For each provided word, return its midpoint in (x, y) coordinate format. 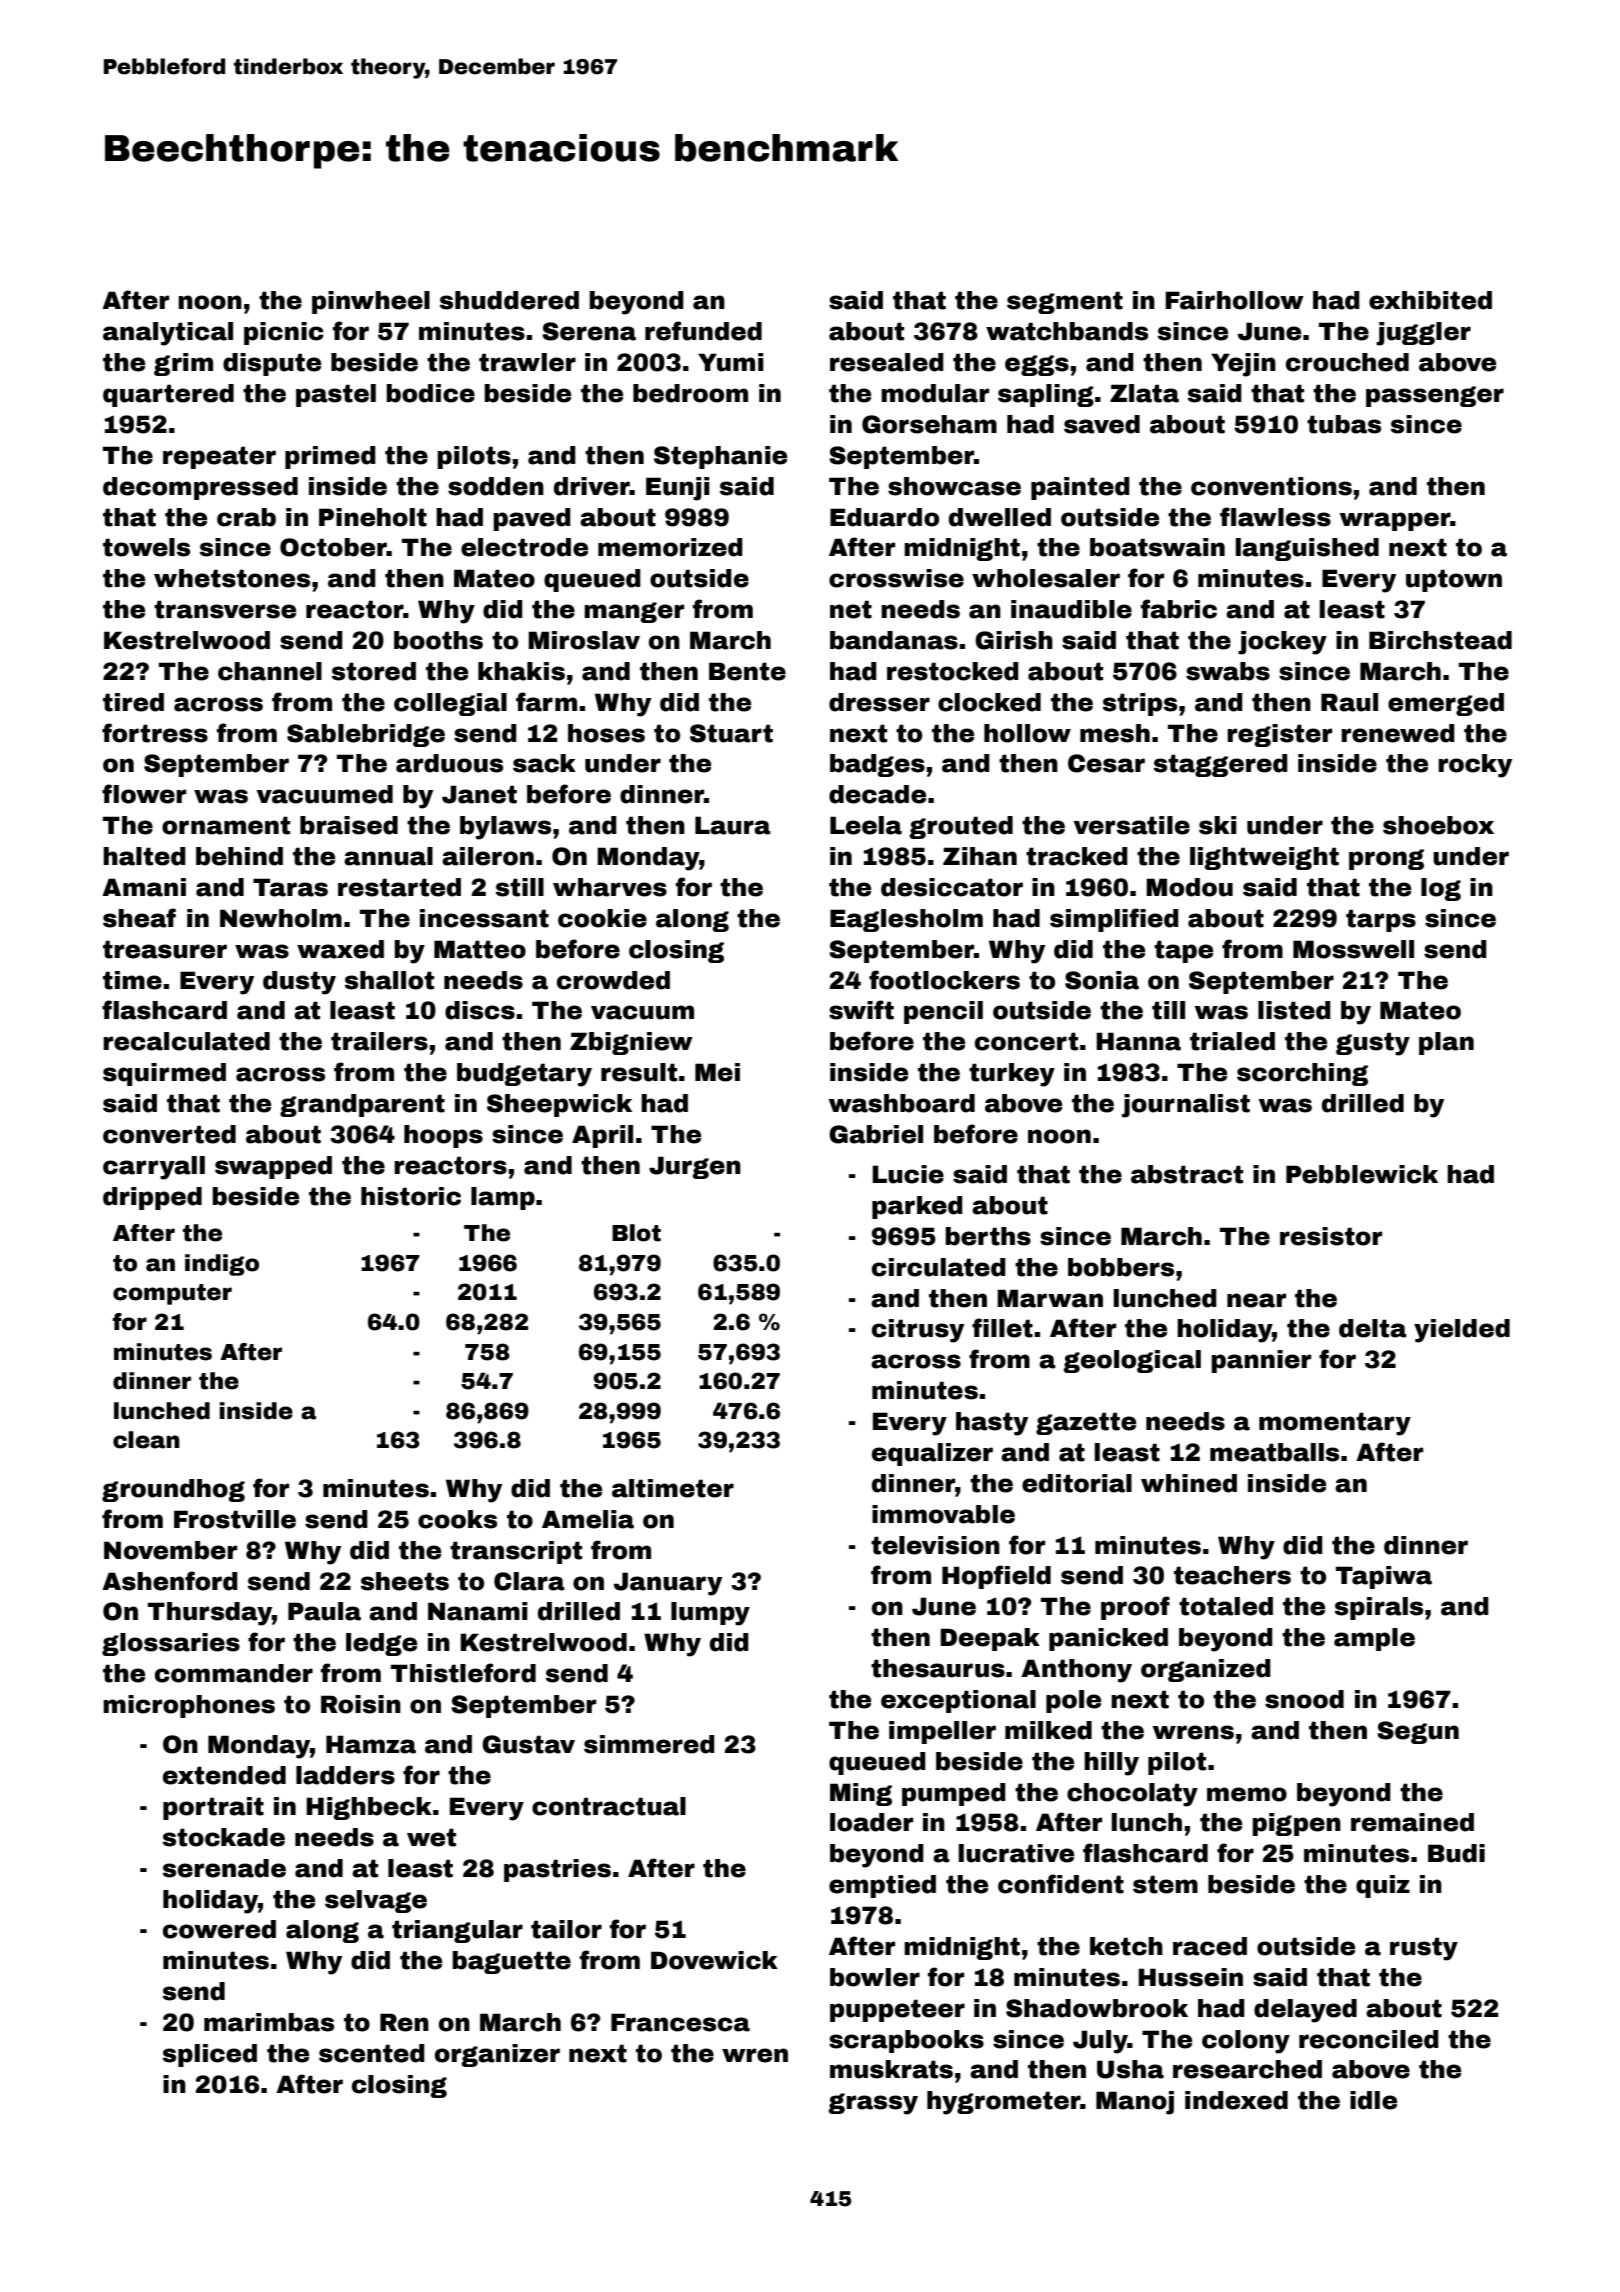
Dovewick (714, 1960)
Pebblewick (1362, 1174)
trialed (1232, 1041)
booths (438, 640)
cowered (219, 1929)
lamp (503, 1198)
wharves (610, 887)
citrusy (918, 1331)
